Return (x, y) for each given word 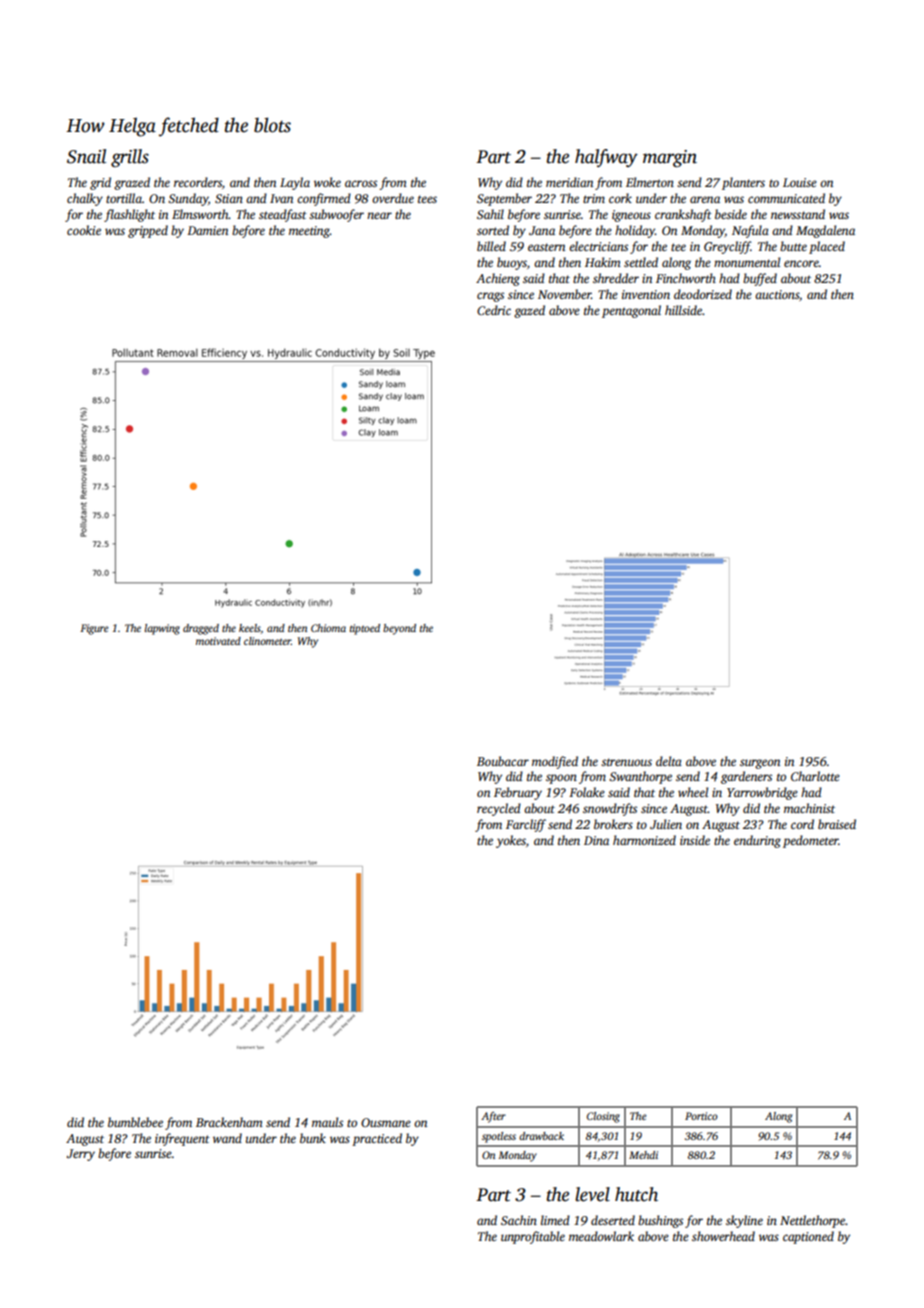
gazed (529, 311)
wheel (693, 792)
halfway (606, 158)
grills (130, 158)
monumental (747, 262)
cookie (84, 230)
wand (227, 1138)
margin (670, 158)
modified (555, 762)
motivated (218, 641)
